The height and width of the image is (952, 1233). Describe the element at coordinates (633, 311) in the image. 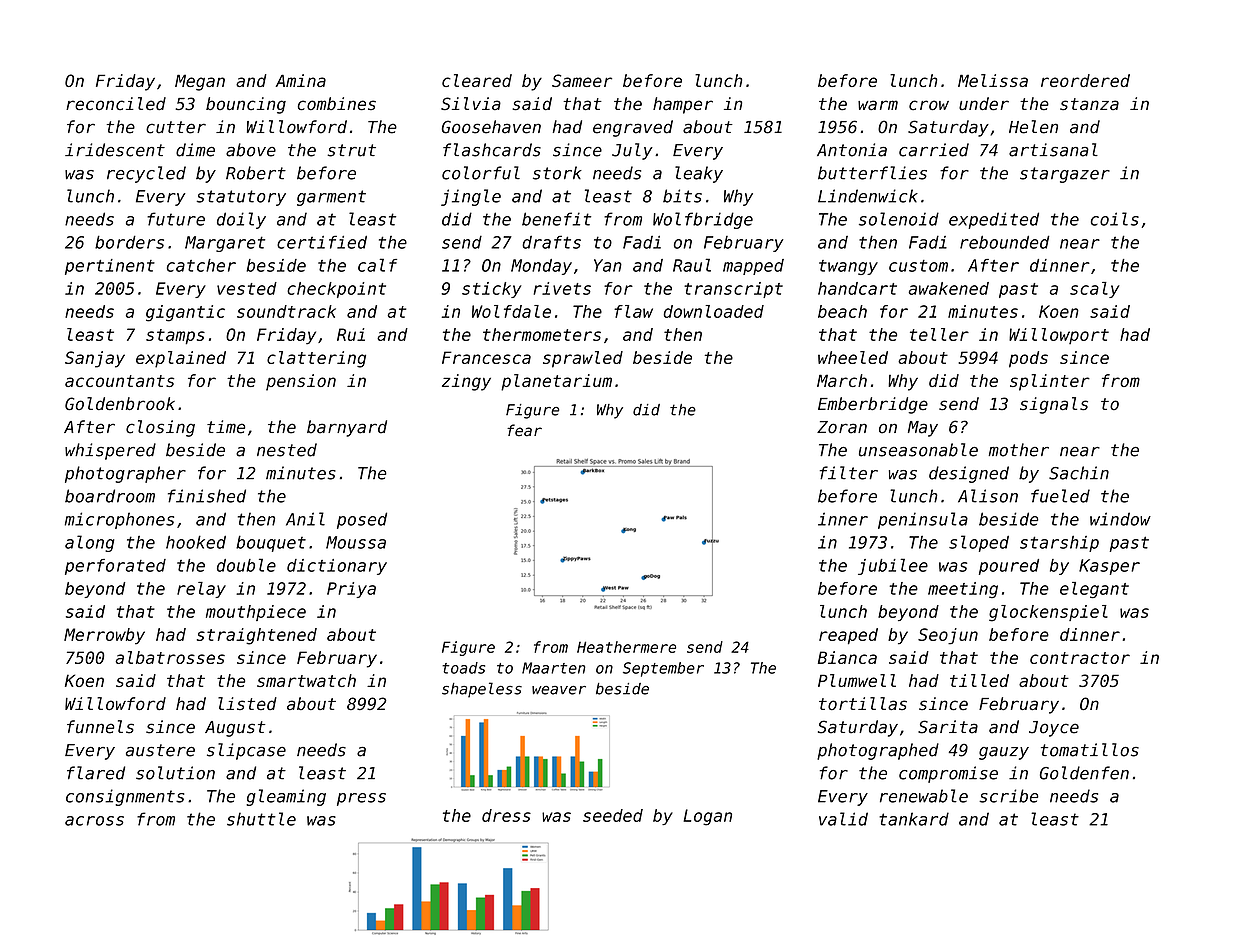

I see `flaw` at that location.
